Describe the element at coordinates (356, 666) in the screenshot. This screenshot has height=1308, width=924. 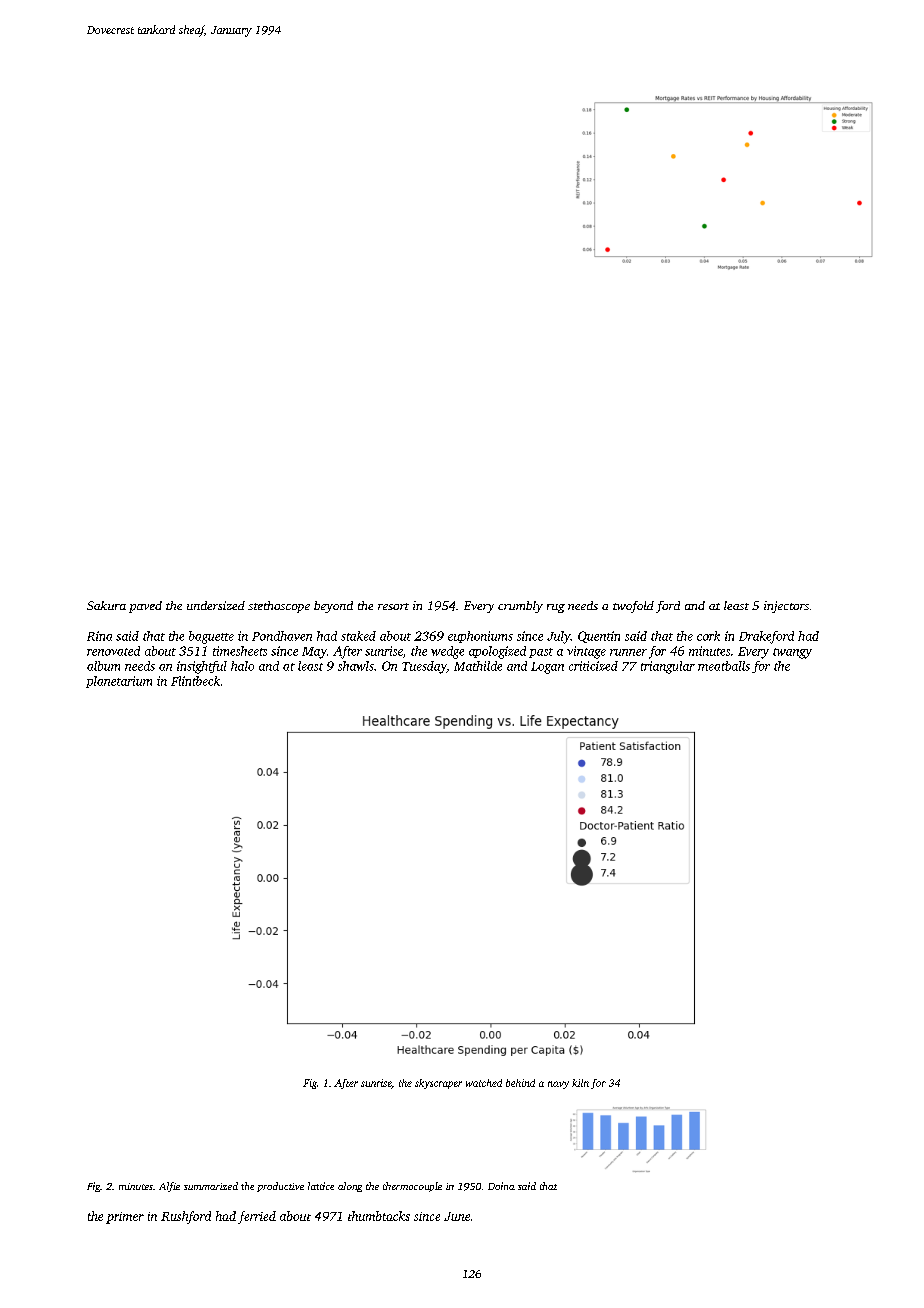
I see `shawls` at that location.
